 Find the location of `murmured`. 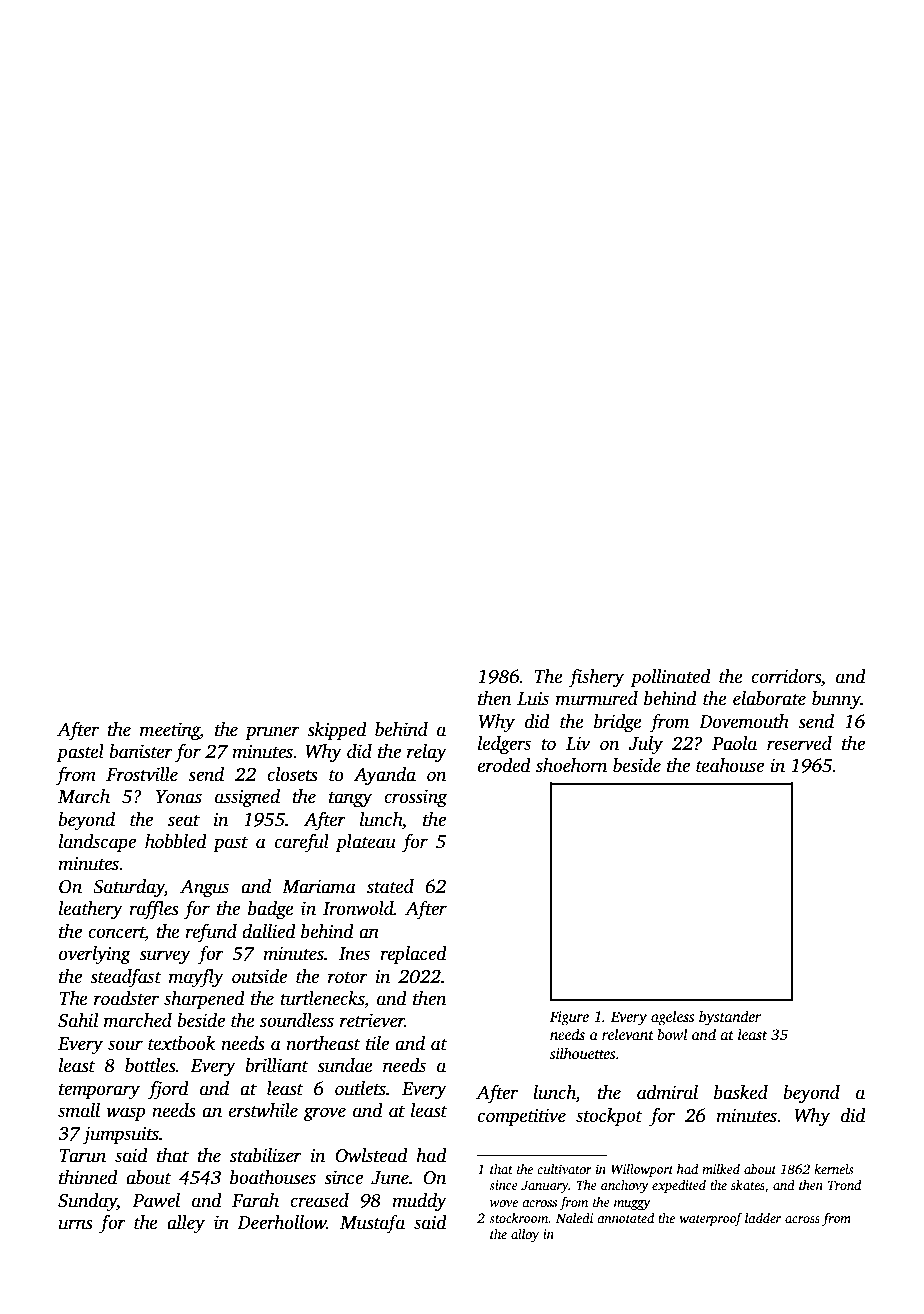

murmured is located at coordinates (597, 698).
